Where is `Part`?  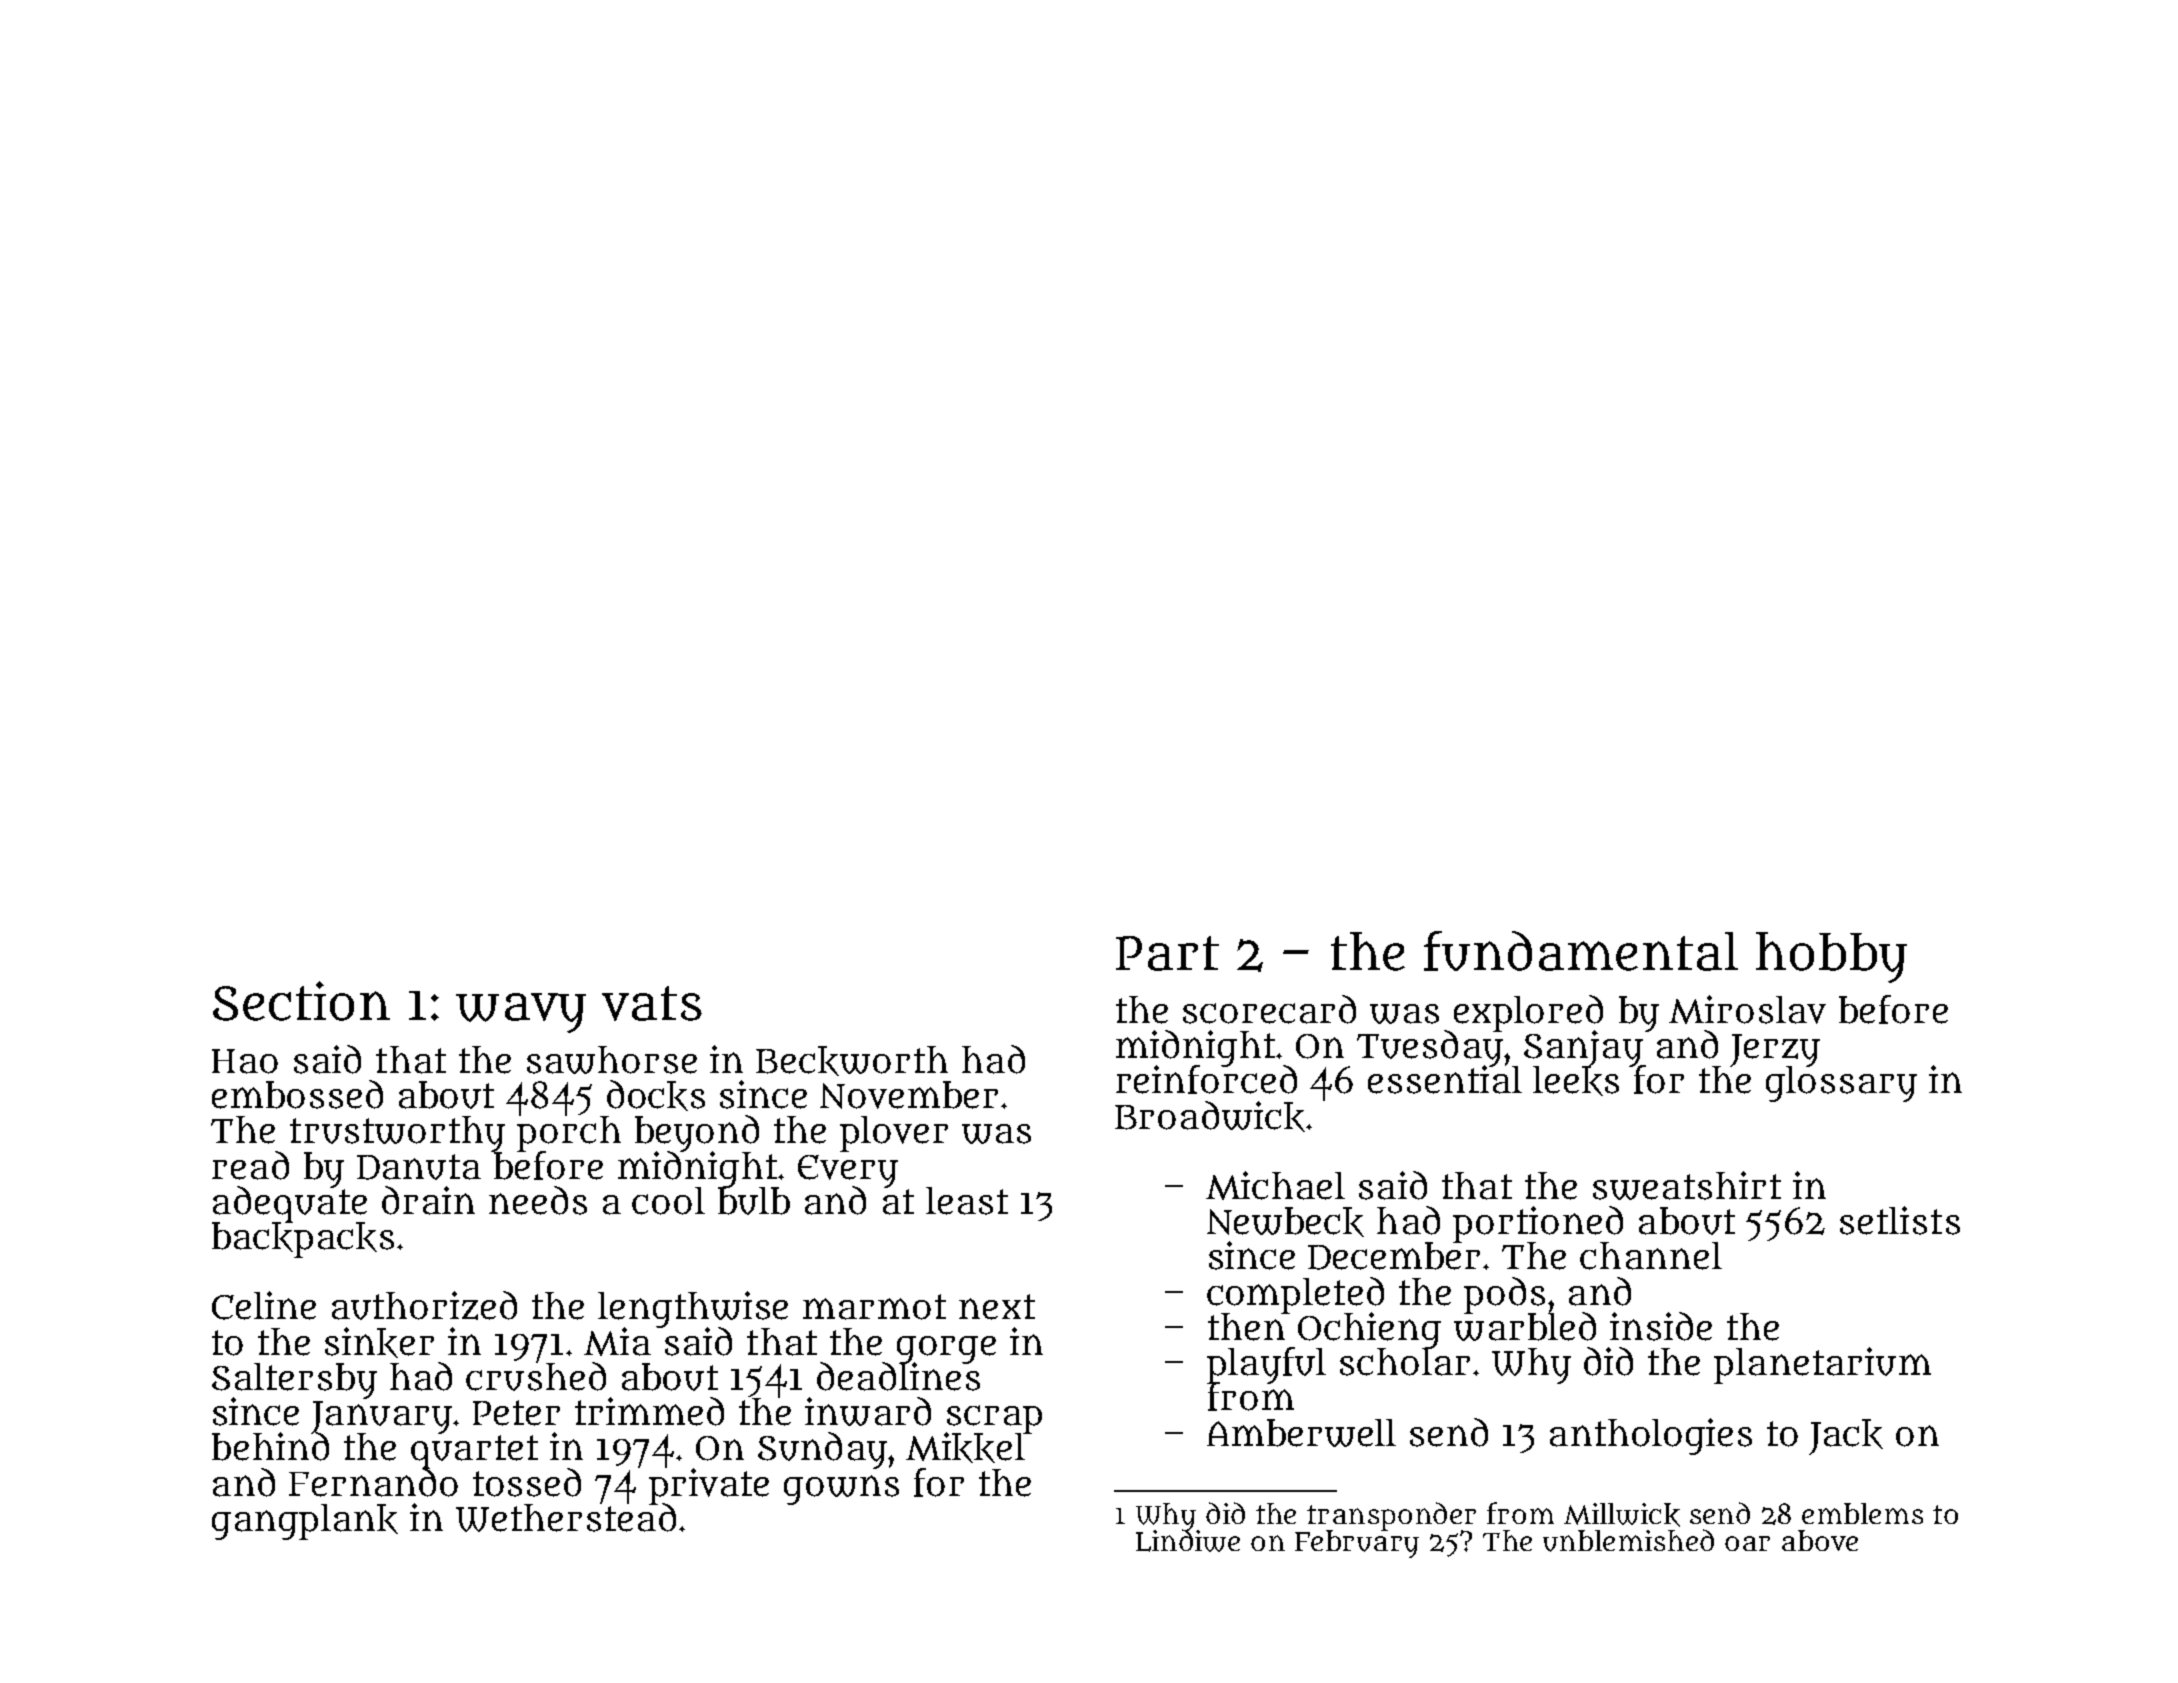
Part is located at coordinates (1167, 953).
